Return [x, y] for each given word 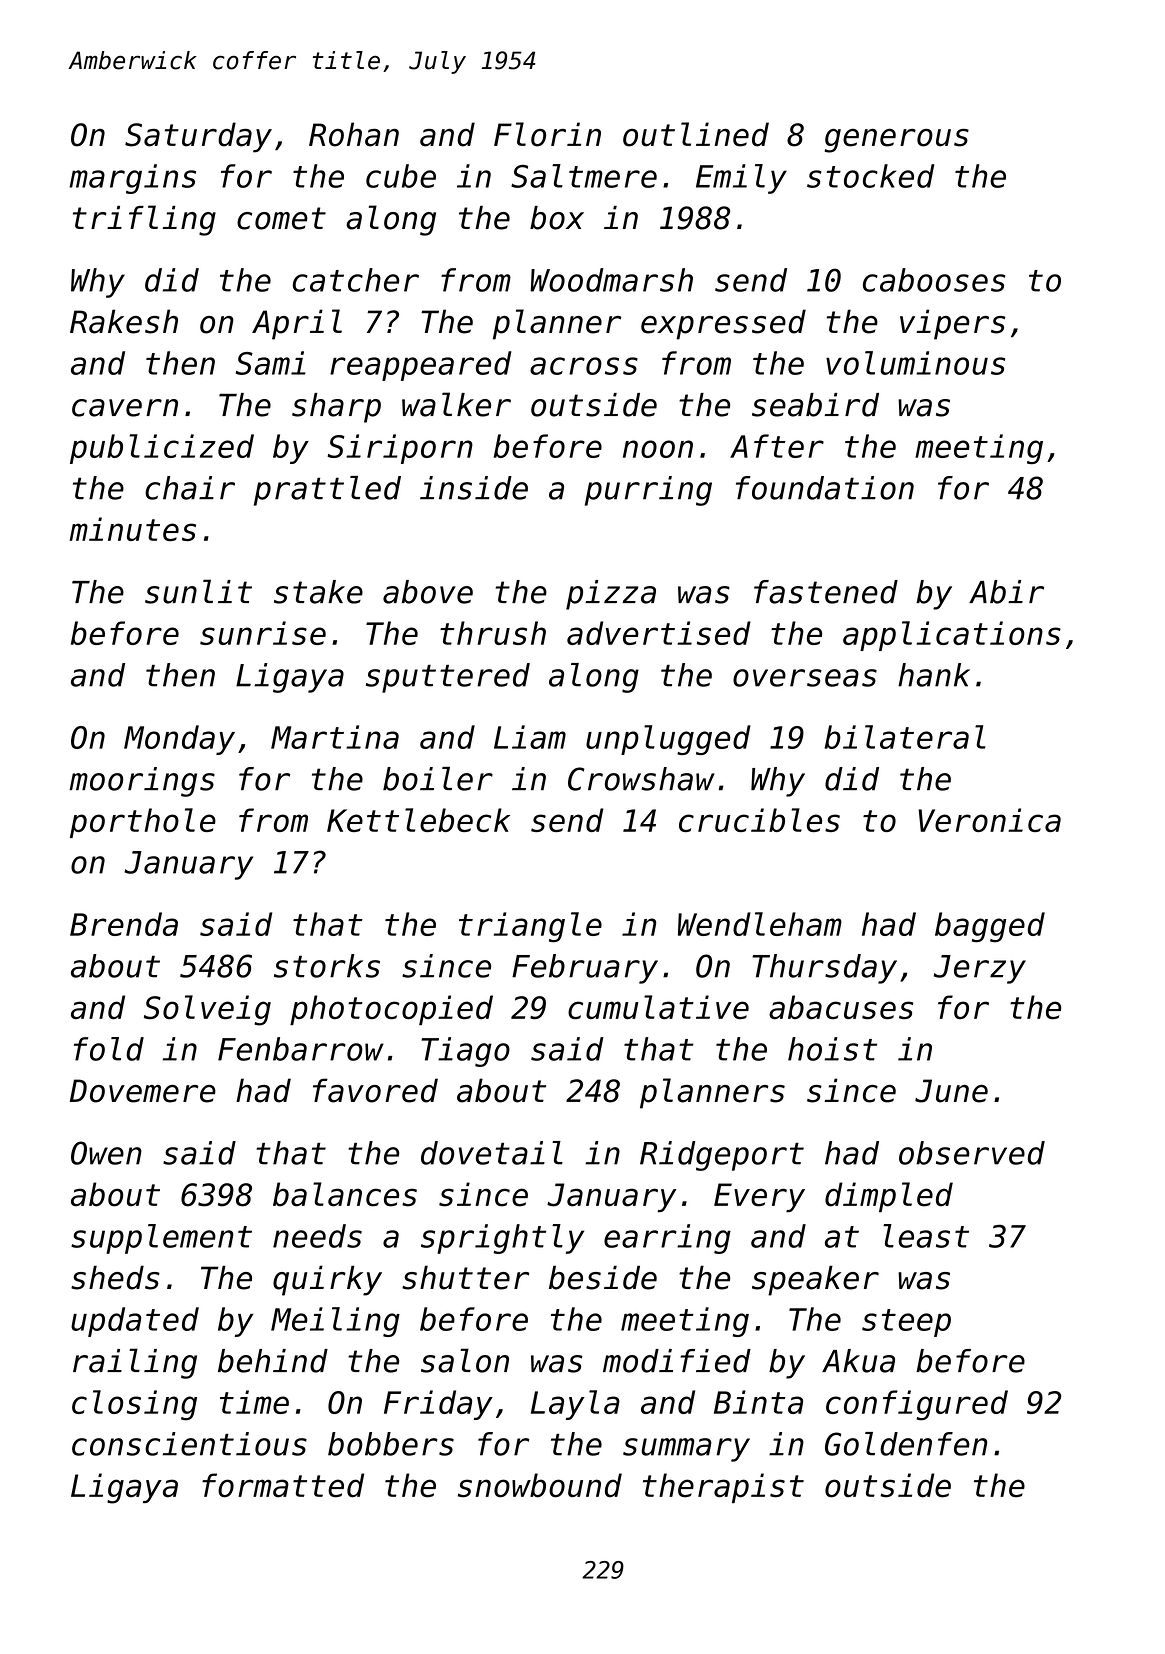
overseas [805, 678]
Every [759, 1198]
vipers [952, 324]
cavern [125, 408]
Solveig [207, 1010]
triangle [530, 927]
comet [281, 218]
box [557, 218]
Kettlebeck [418, 820]
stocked [870, 176]
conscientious [189, 1444]
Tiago [465, 1052]
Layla [575, 1405]
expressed [723, 324]
